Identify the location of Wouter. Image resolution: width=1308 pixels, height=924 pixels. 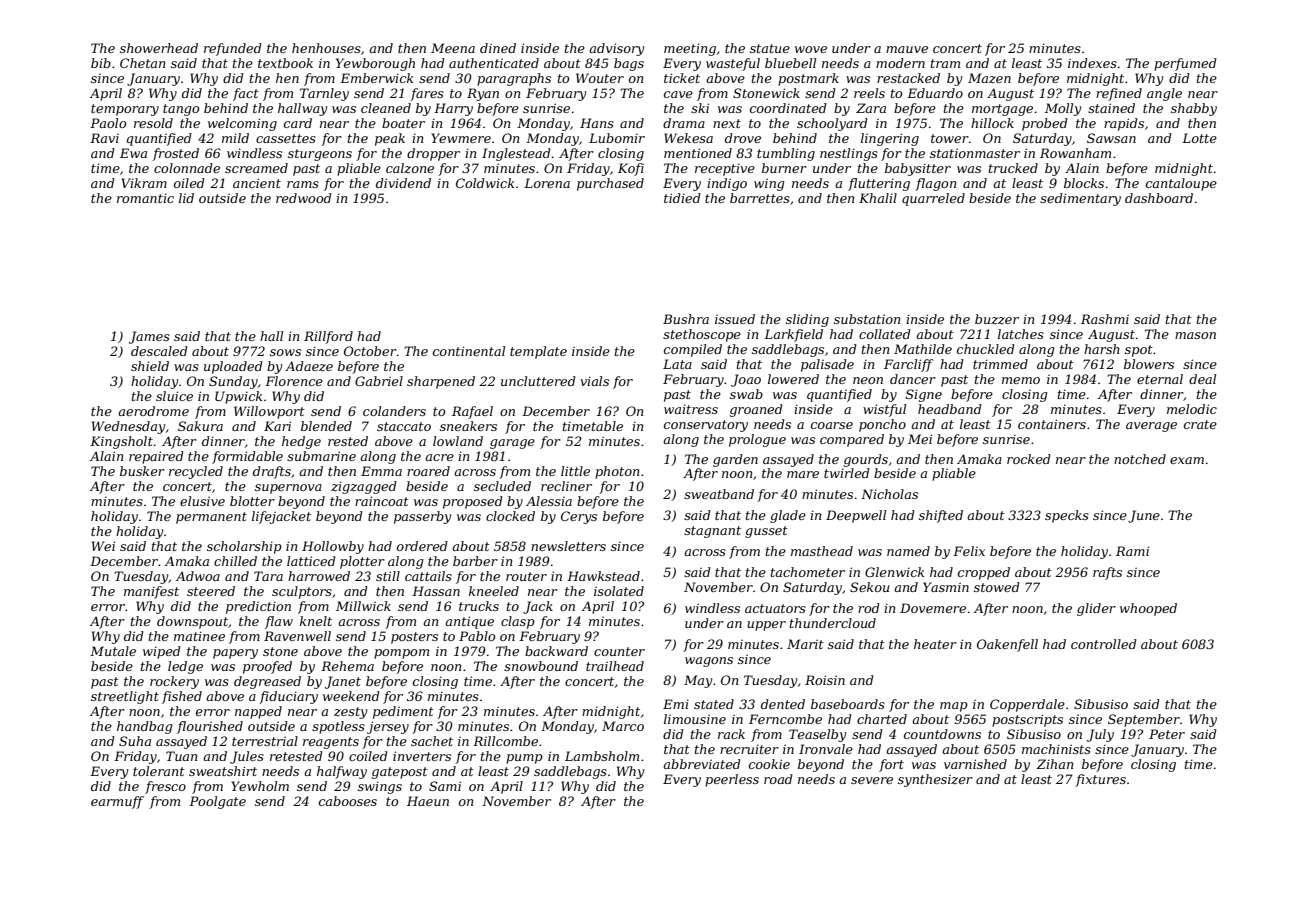
(600, 78).
